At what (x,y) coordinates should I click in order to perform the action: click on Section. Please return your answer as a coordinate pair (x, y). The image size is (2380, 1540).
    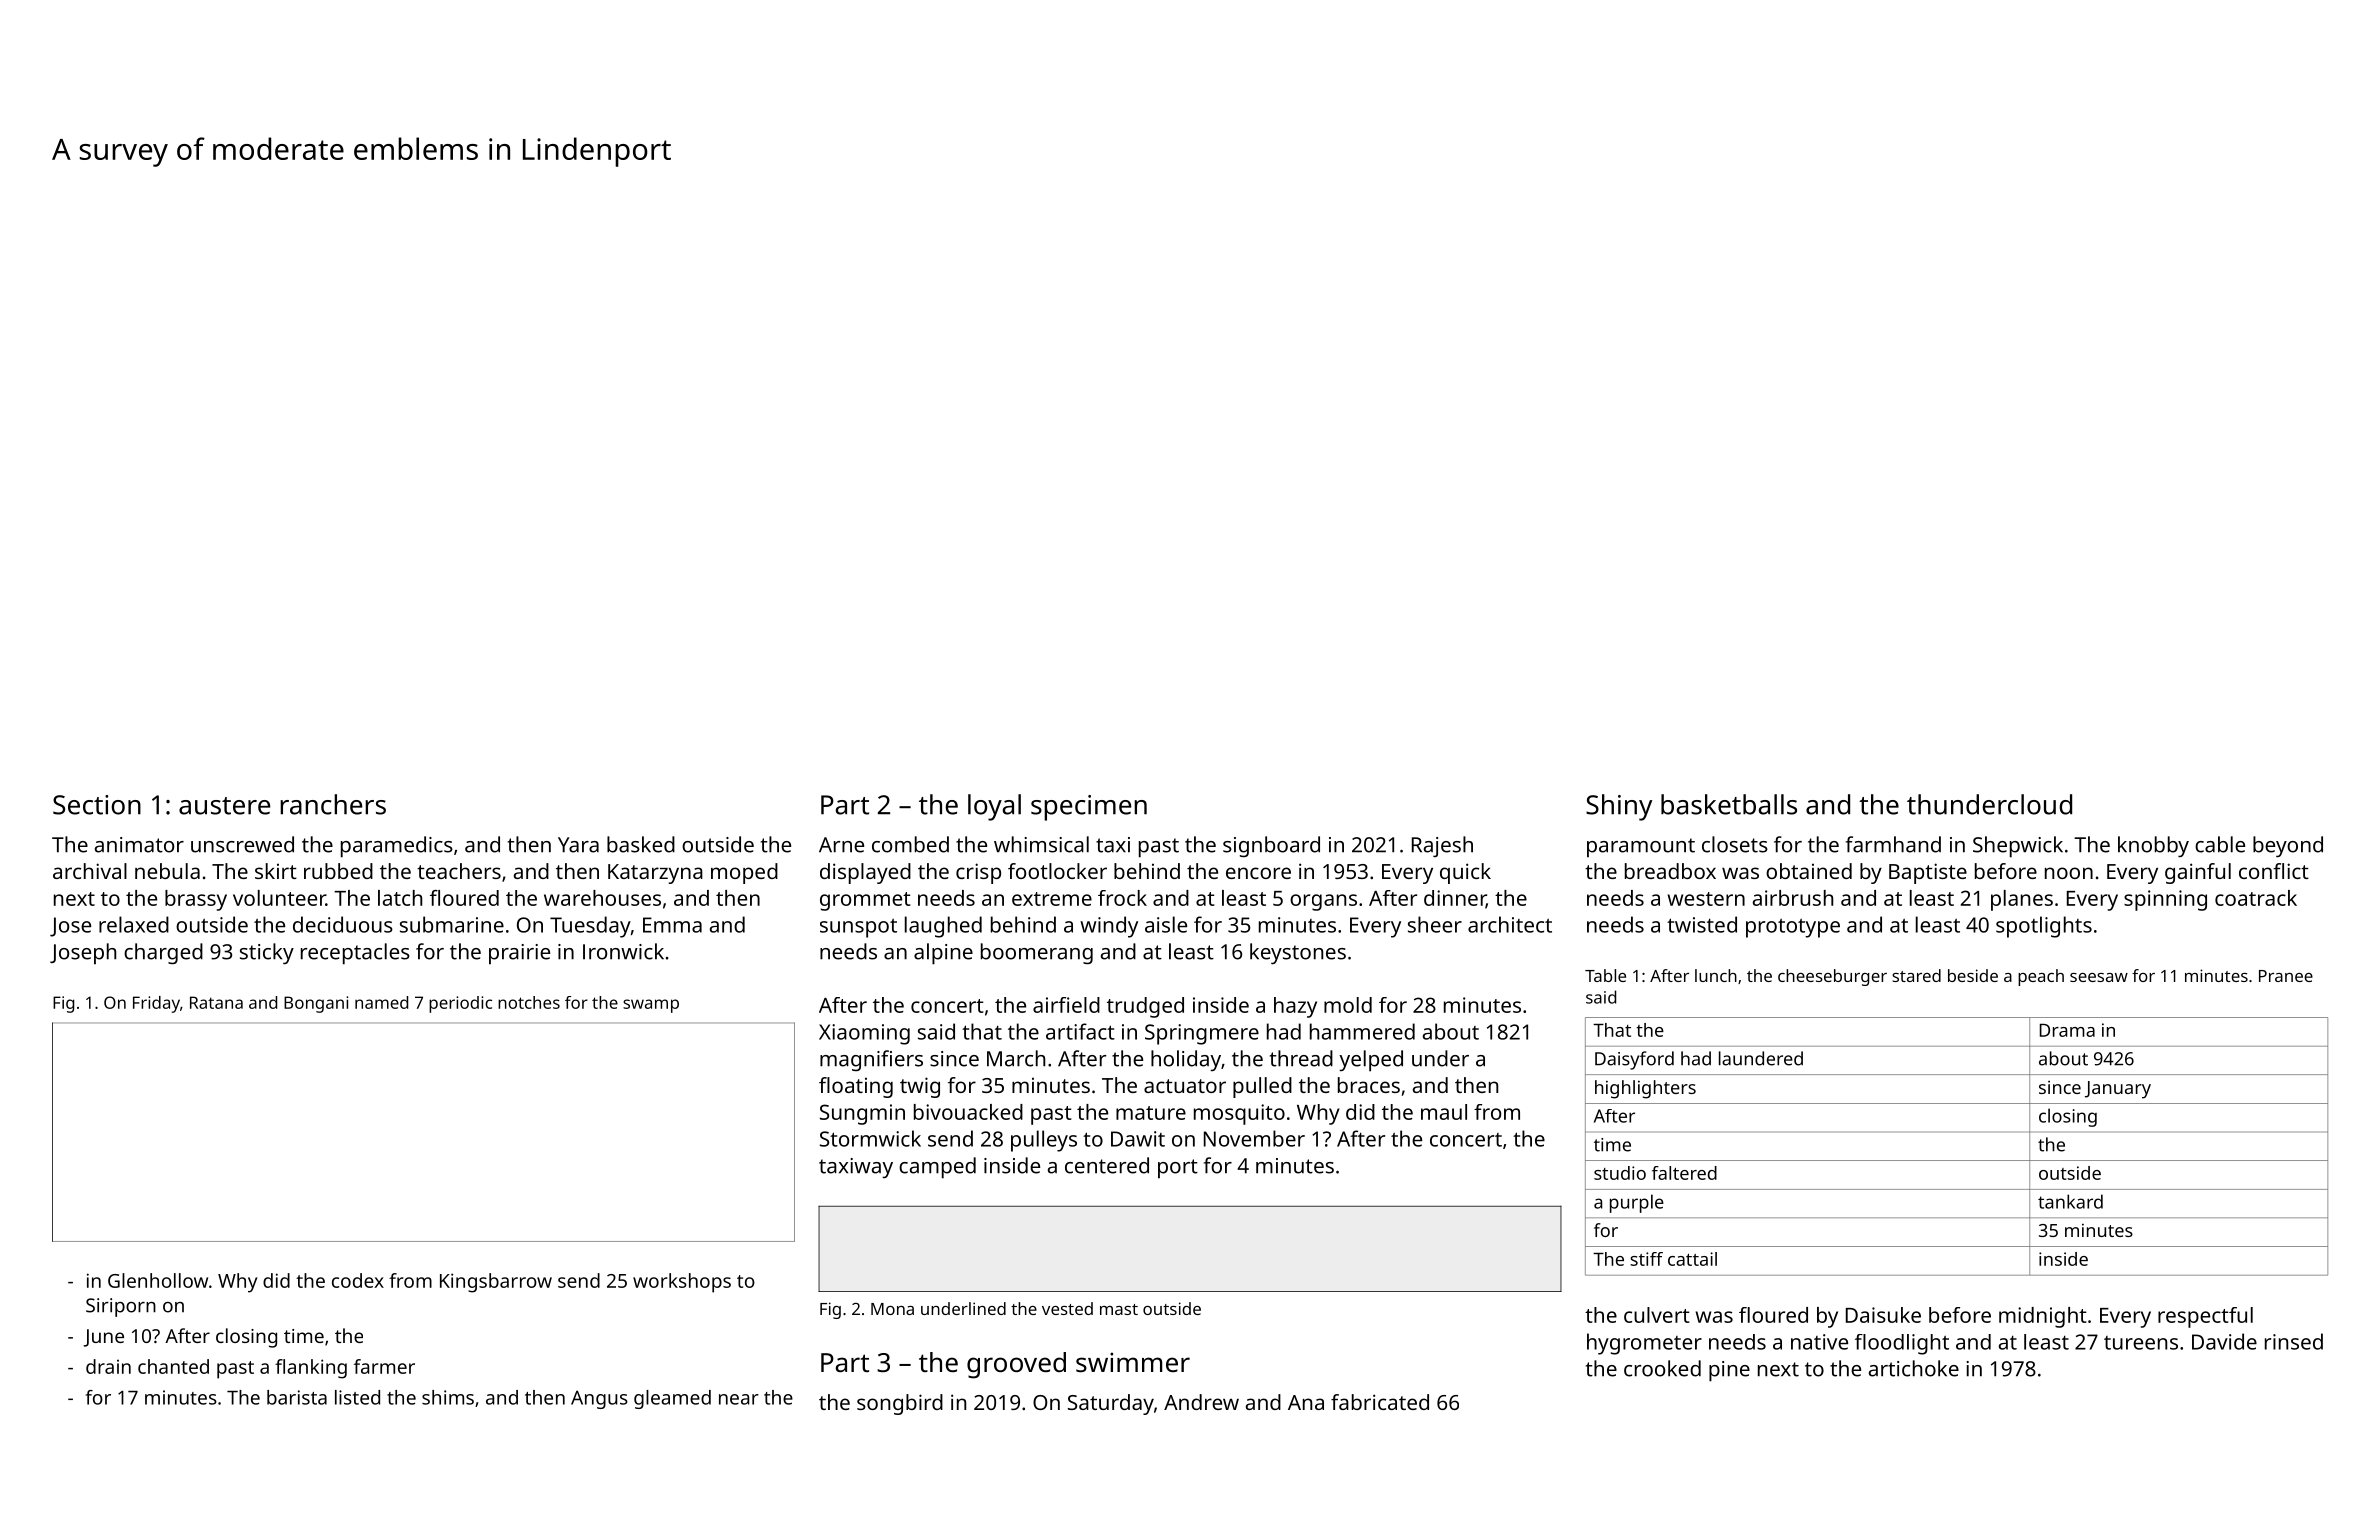
    Looking at the image, I should click on (97, 805).
